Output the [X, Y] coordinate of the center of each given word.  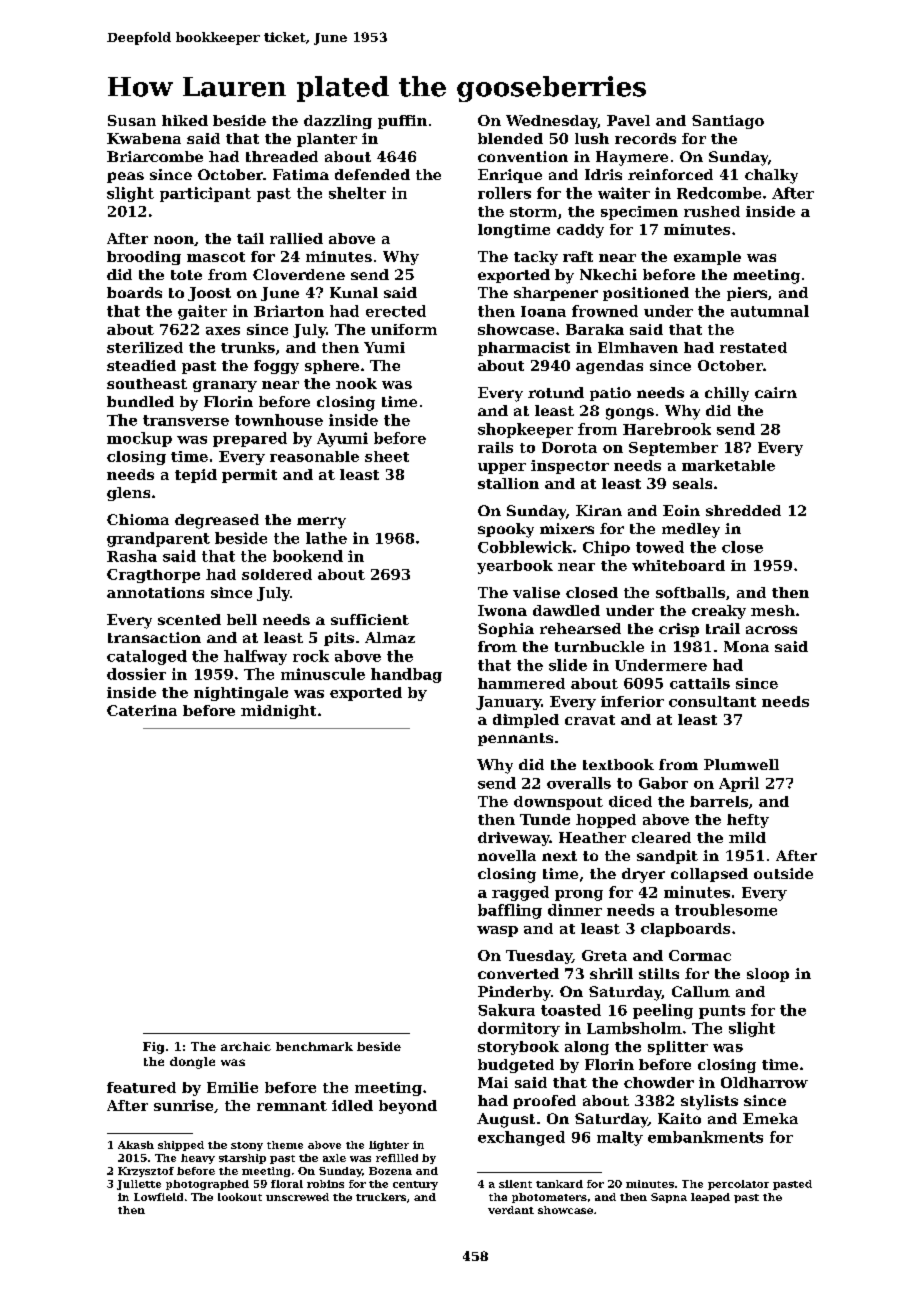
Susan [132, 120]
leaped [710, 1198]
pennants [515, 739]
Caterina [142, 710]
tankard [559, 1184]
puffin [402, 122]
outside [783, 873]
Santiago [728, 122]
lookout [240, 1197]
